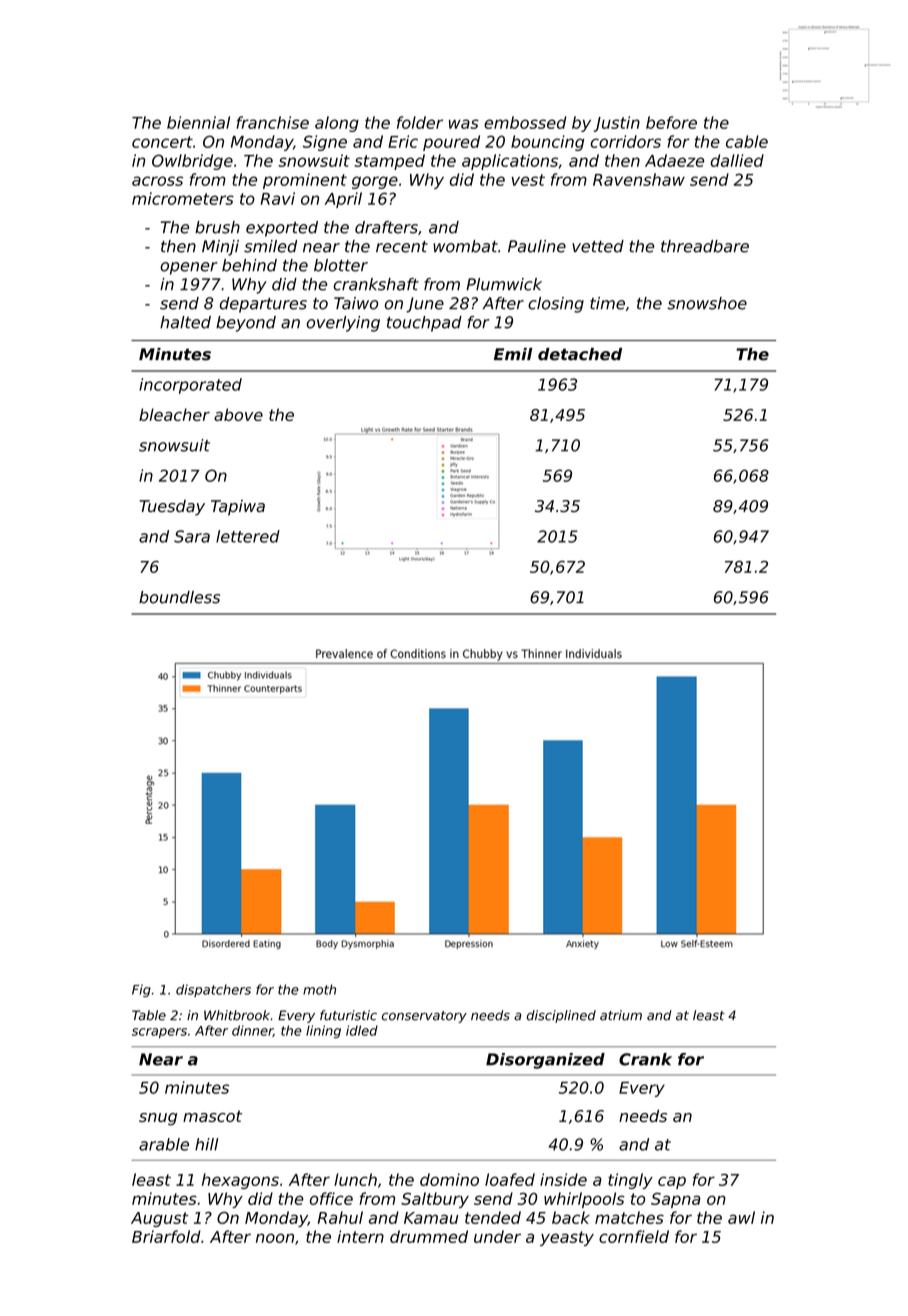  Describe the element at coordinates (179, 597) in the page. I see `boundless` at that location.
